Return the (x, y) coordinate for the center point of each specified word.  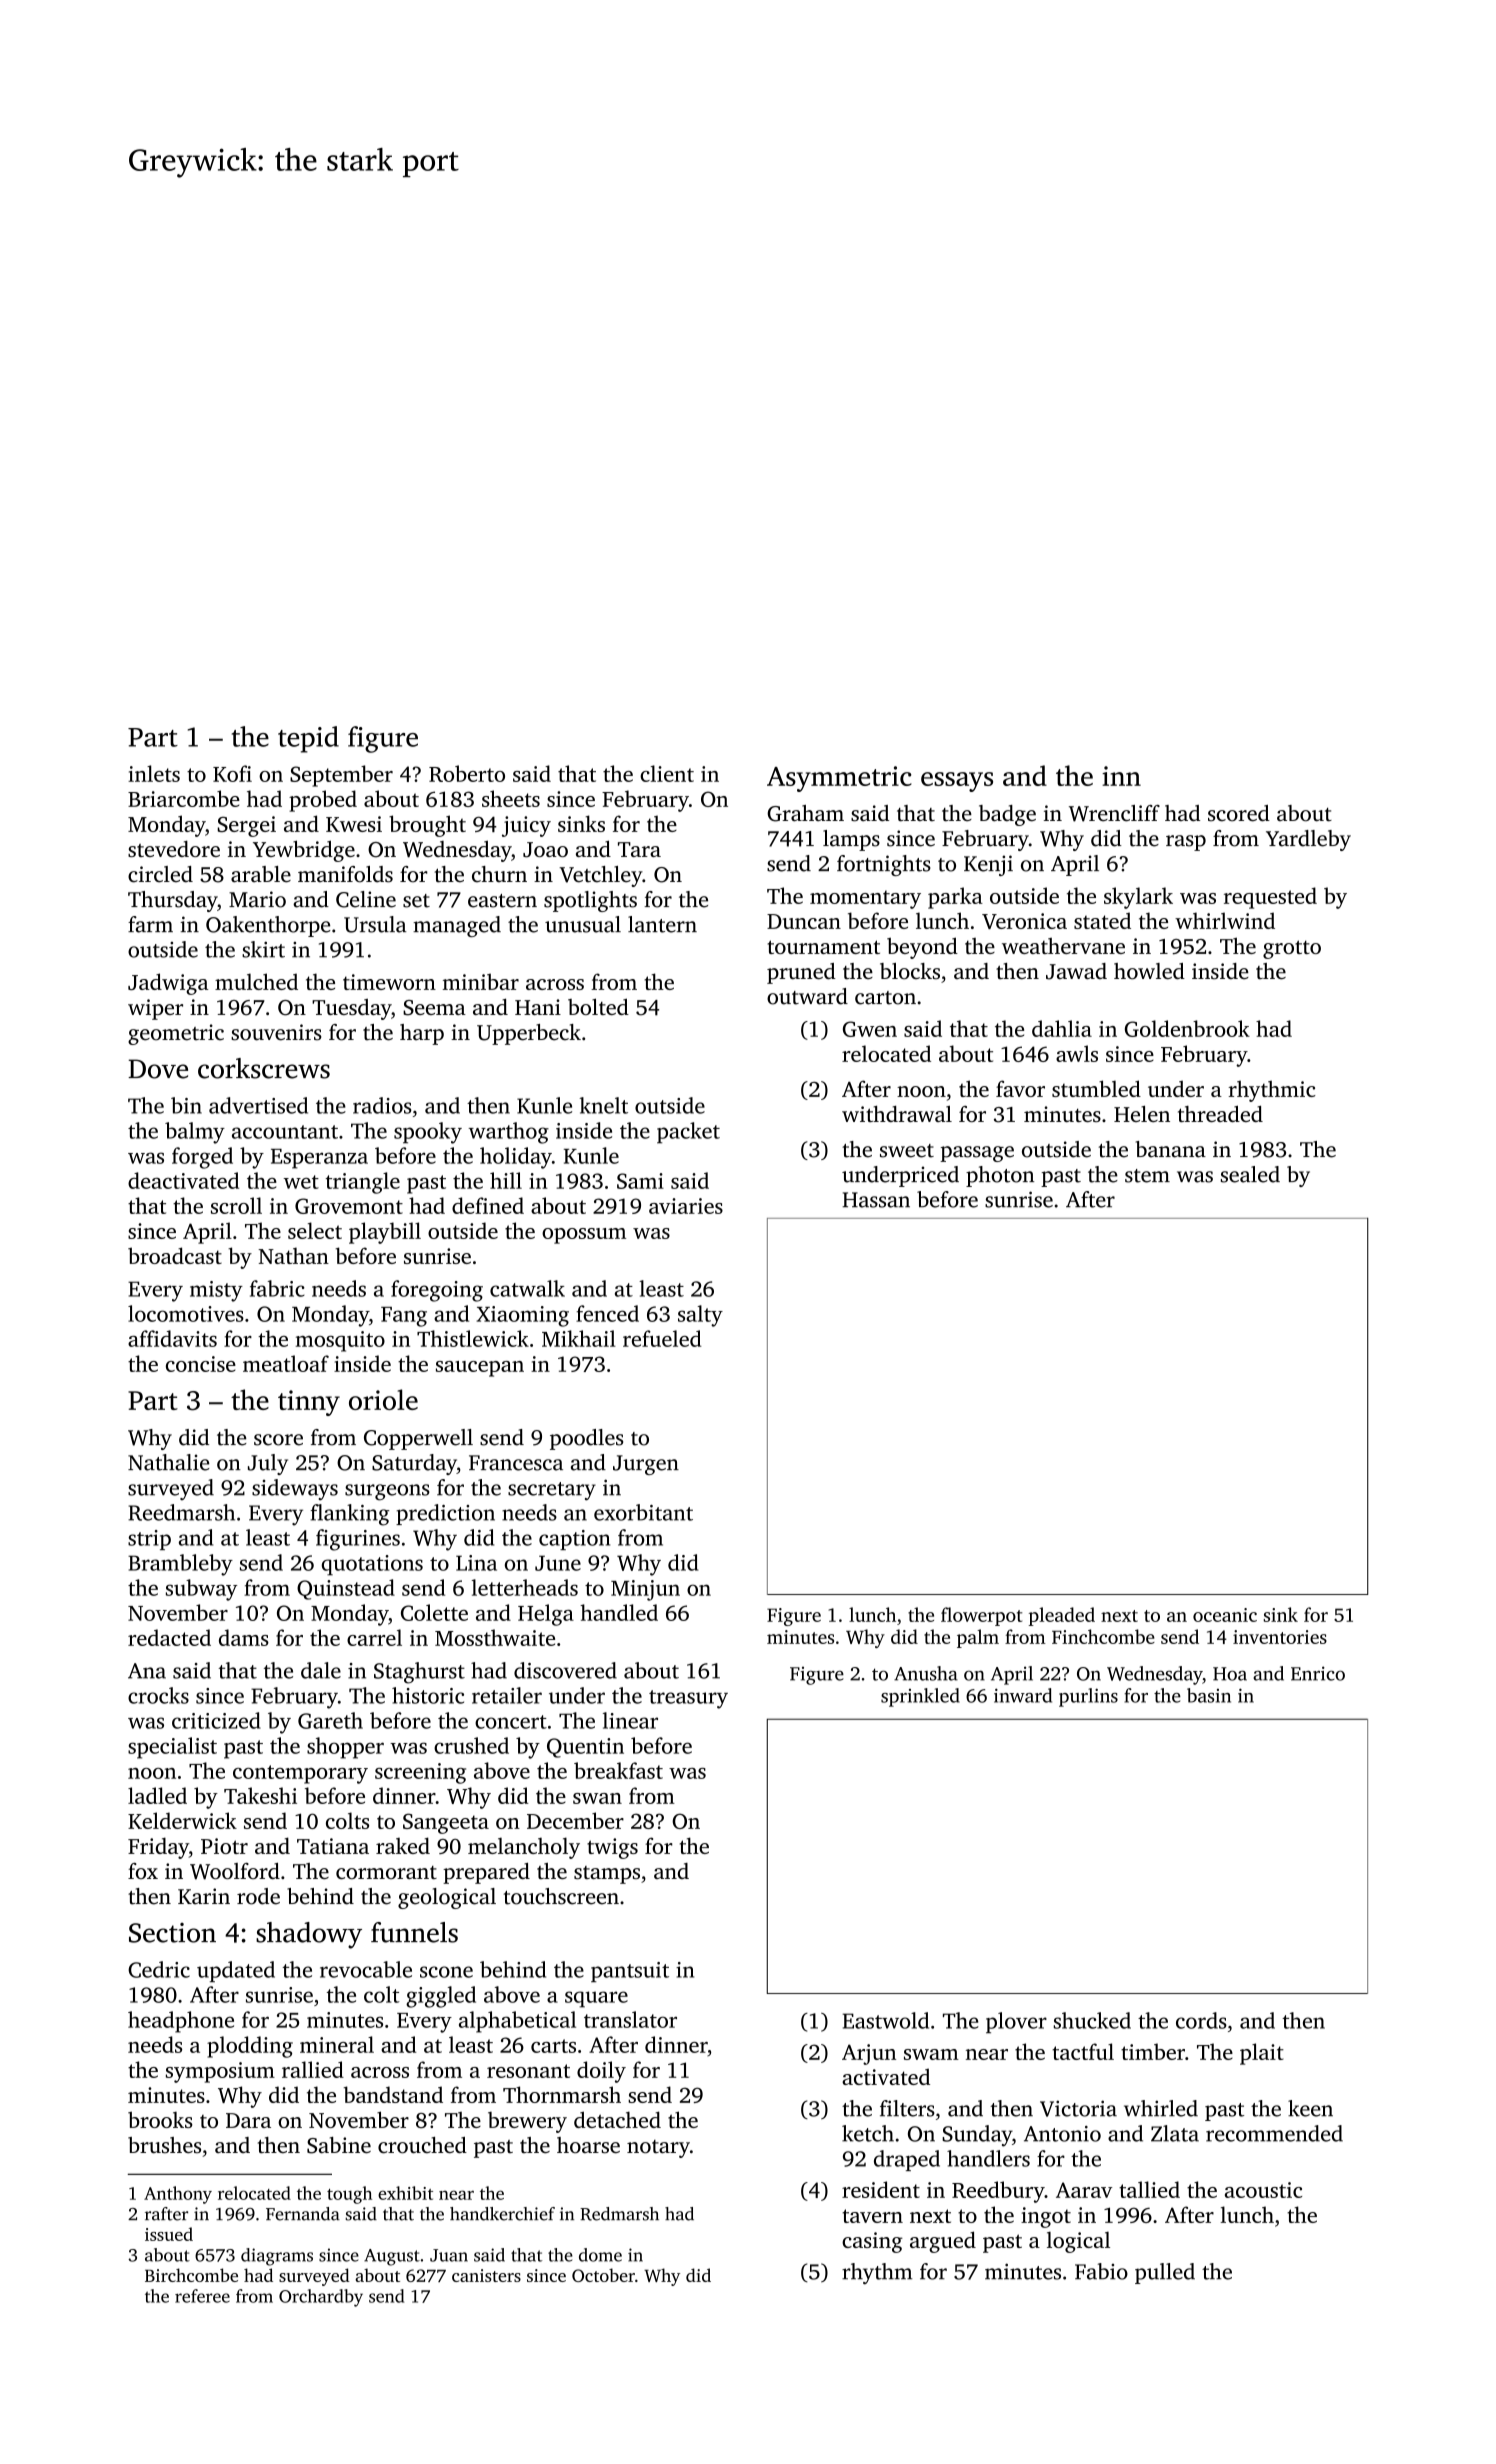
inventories (1280, 1637)
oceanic (1225, 1615)
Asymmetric (839, 779)
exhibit (405, 2193)
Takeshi (260, 1795)
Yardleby (1308, 840)
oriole (383, 1399)
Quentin (585, 1748)
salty (700, 1316)
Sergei (246, 826)
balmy (195, 1133)
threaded (1220, 1114)
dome (600, 2255)
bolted (598, 1006)
